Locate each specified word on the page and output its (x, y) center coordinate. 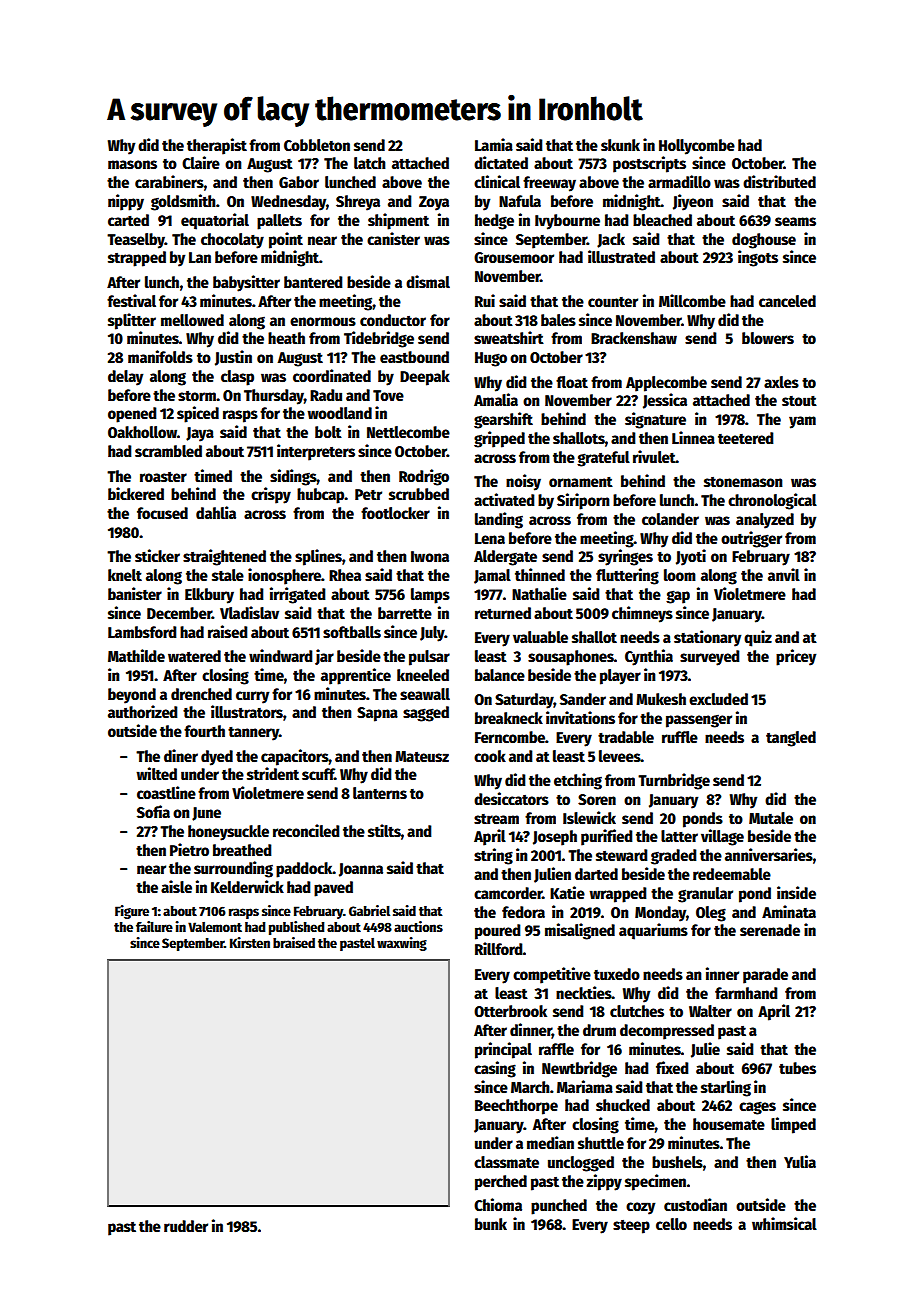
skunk (620, 145)
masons (132, 165)
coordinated (332, 376)
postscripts (649, 164)
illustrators (247, 712)
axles (781, 382)
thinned (540, 574)
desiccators (511, 798)
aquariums (653, 931)
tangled (791, 739)
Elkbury (209, 596)
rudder (186, 1226)
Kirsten (250, 942)
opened (132, 415)
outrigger (751, 539)
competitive (552, 975)
